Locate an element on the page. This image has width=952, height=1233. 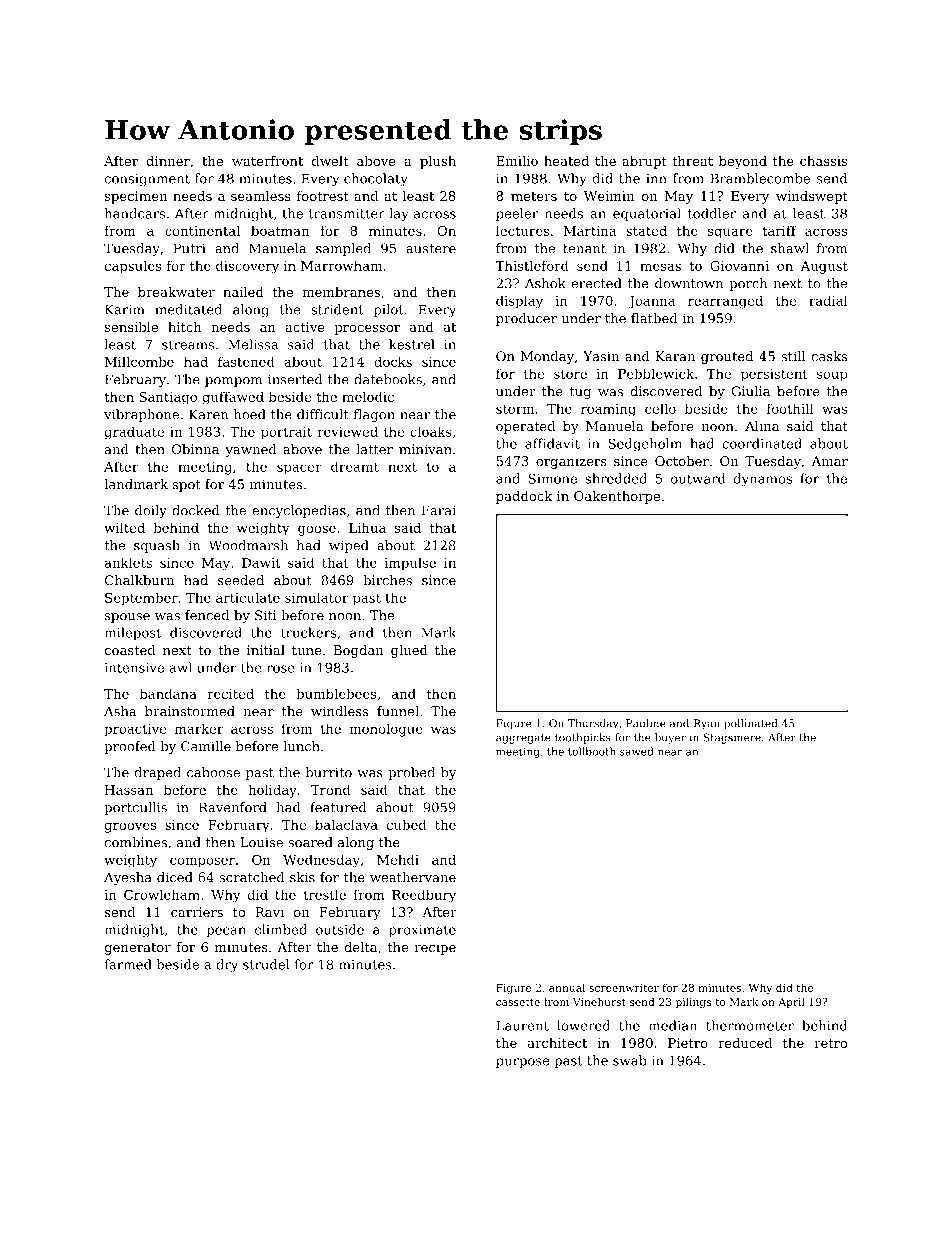
spot is located at coordinates (187, 486).
